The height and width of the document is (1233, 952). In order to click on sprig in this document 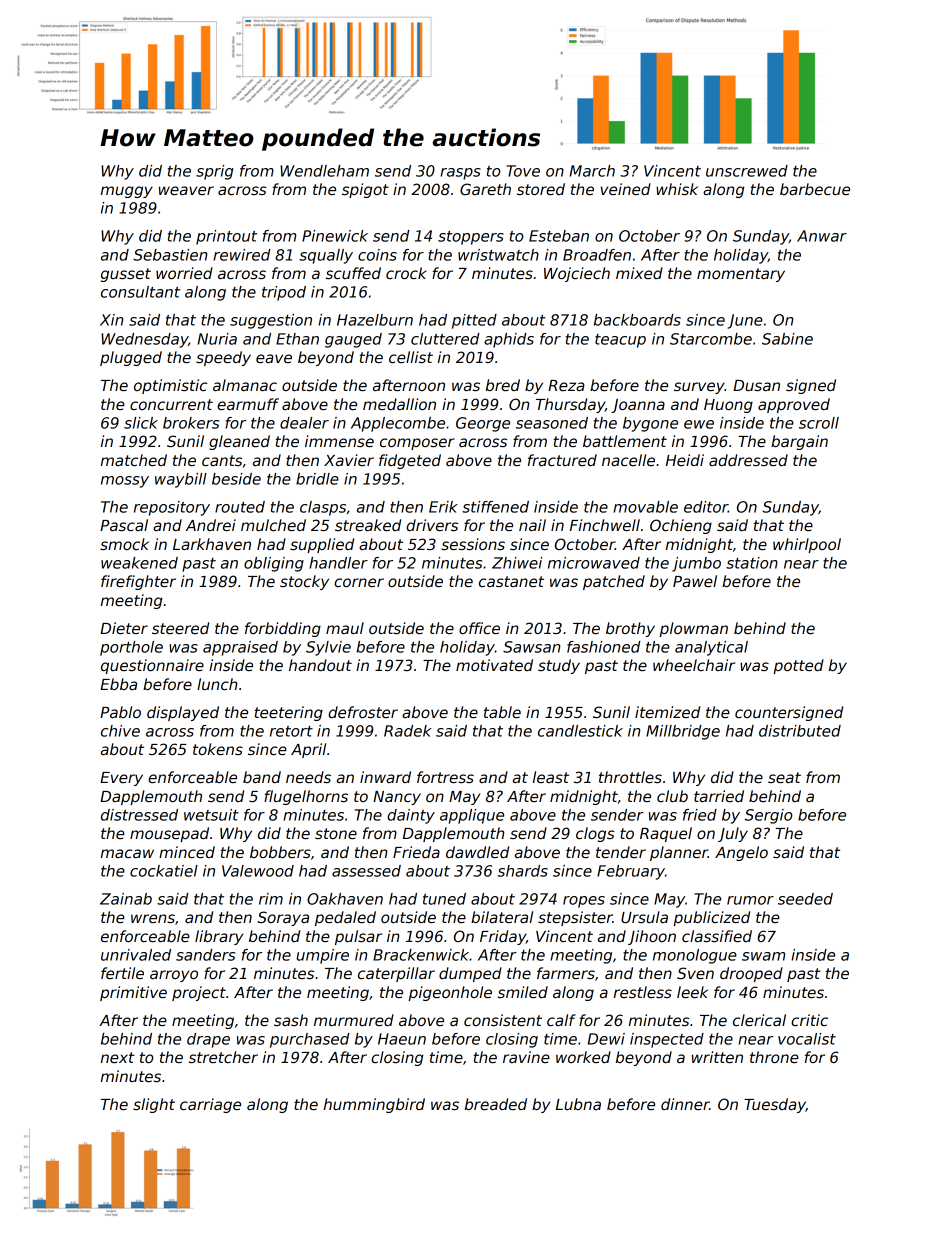, I will do `click(214, 172)`.
